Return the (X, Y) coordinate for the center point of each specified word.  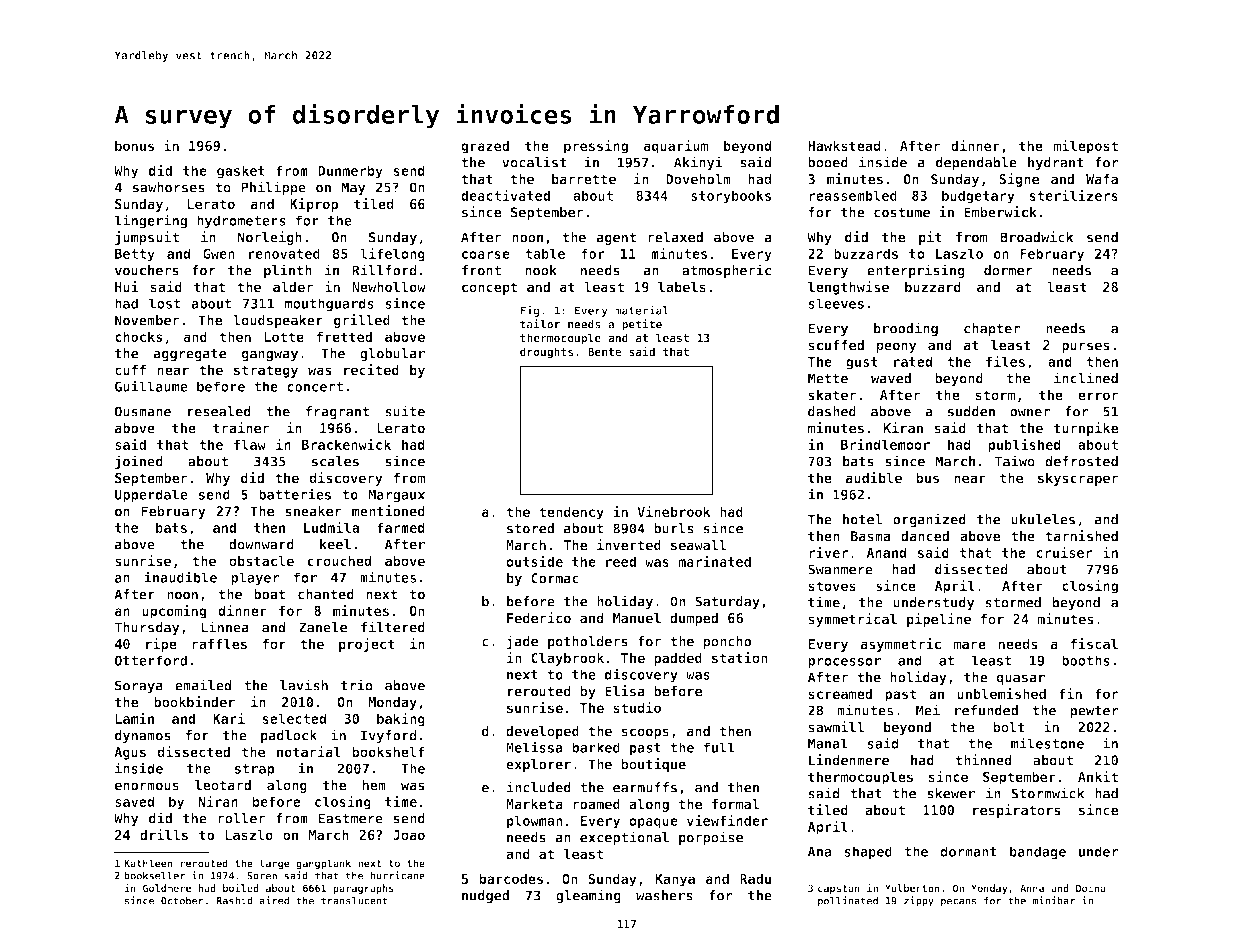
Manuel (637, 618)
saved (134, 801)
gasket (241, 172)
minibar (1054, 900)
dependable (976, 164)
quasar (1020, 679)
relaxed (675, 237)
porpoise (711, 838)
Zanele (323, 627)
